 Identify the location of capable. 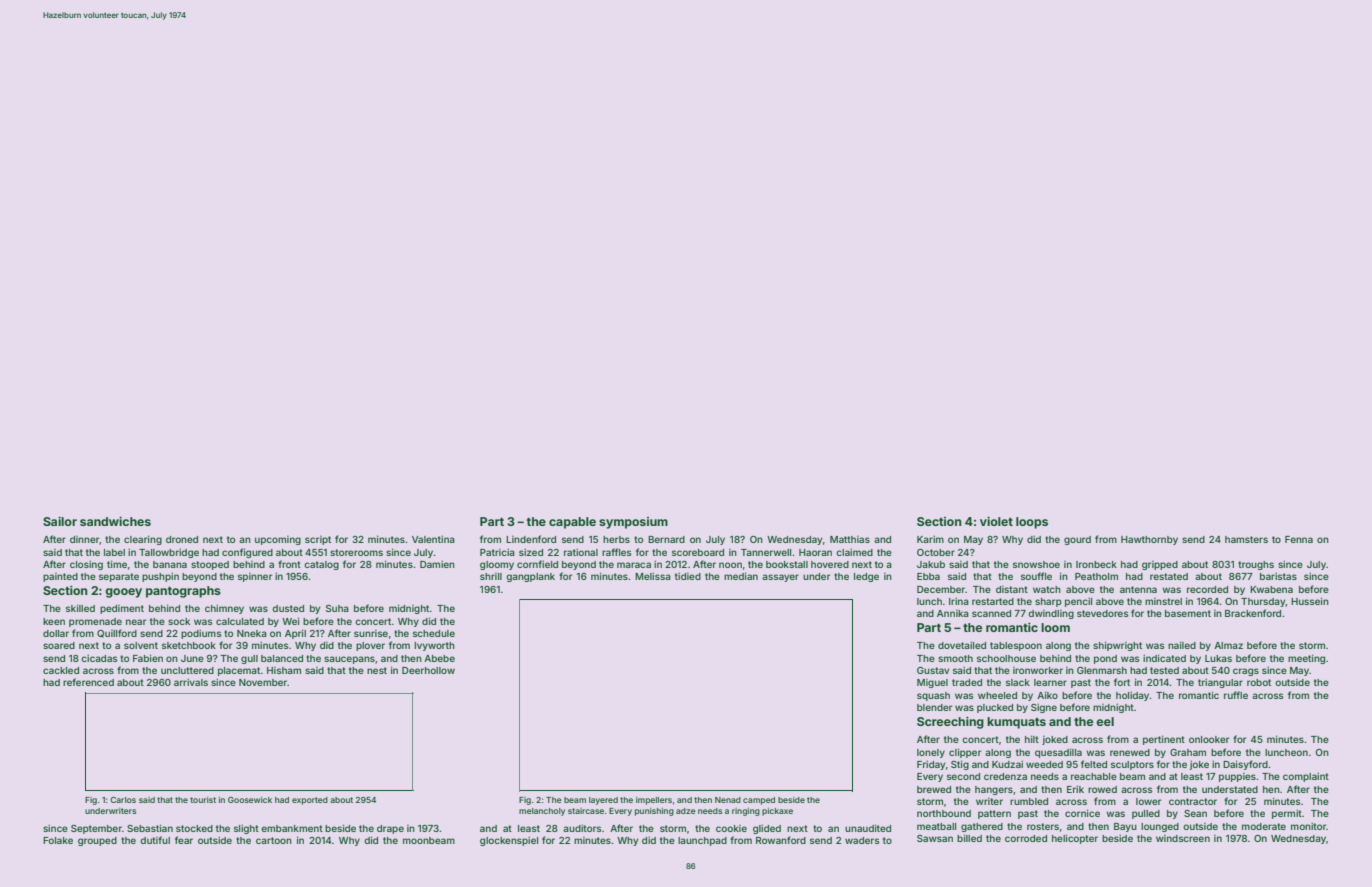
(572, 523).
